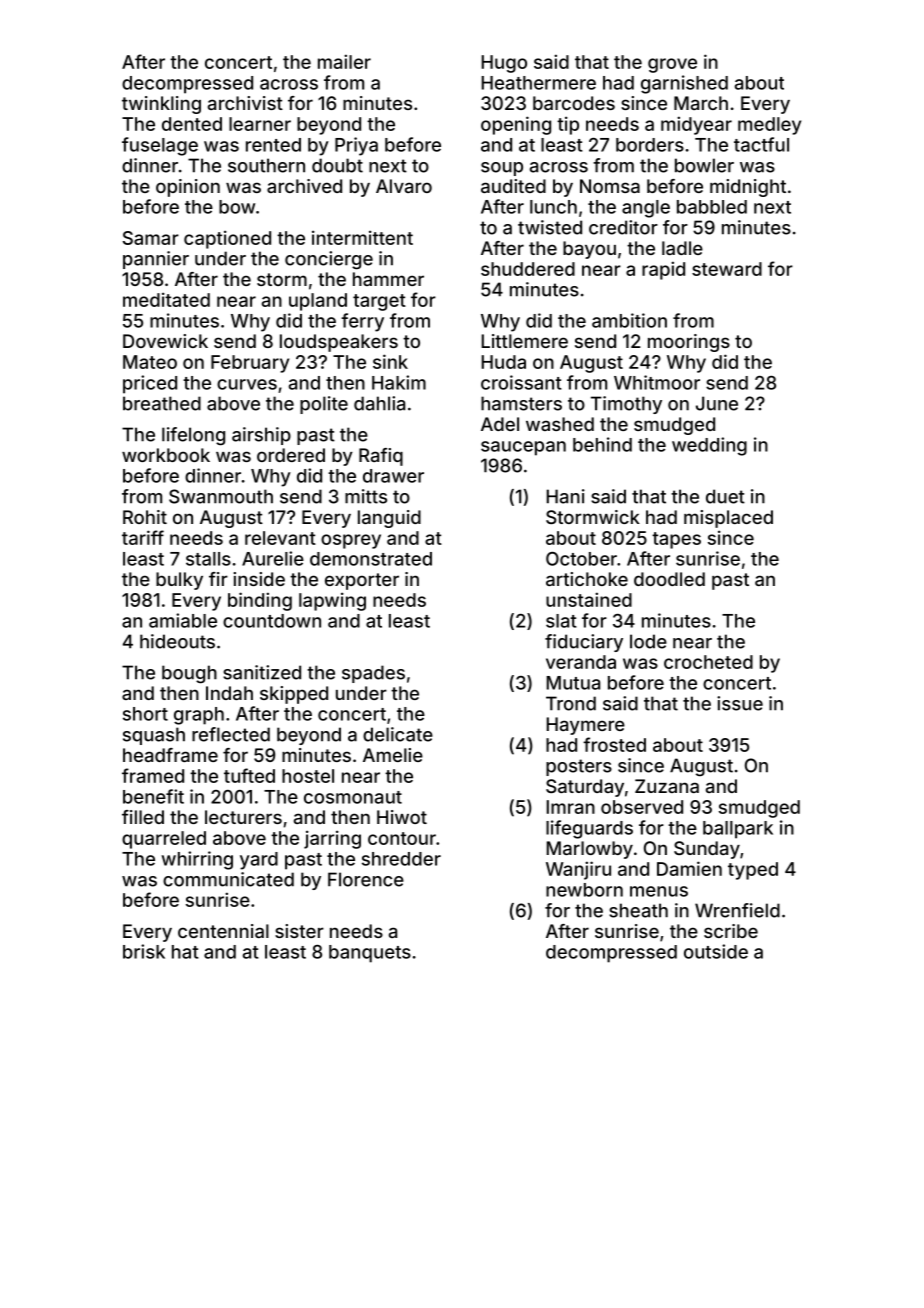 This screenshot has height=1308, width=924. I want to click on Hani, so click(565, 496).
